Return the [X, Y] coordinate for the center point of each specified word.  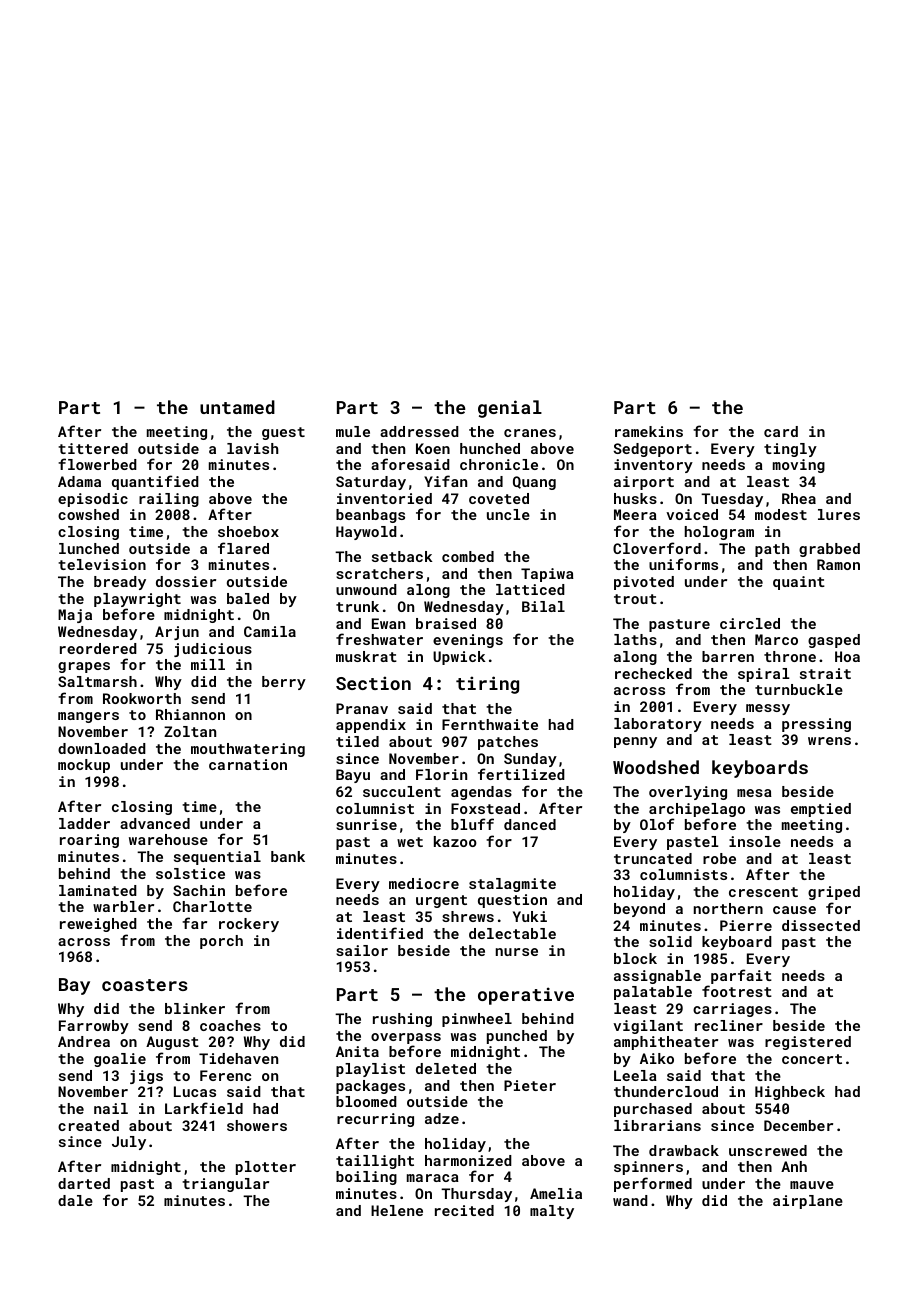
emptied [821, 810]
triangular [225, 1185]
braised [446, 623]
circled [750, 623]
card [781, 431]
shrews [468, 916]
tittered [93, 448]
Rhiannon [190, 714]
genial [510, 409]
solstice [190, 873]
